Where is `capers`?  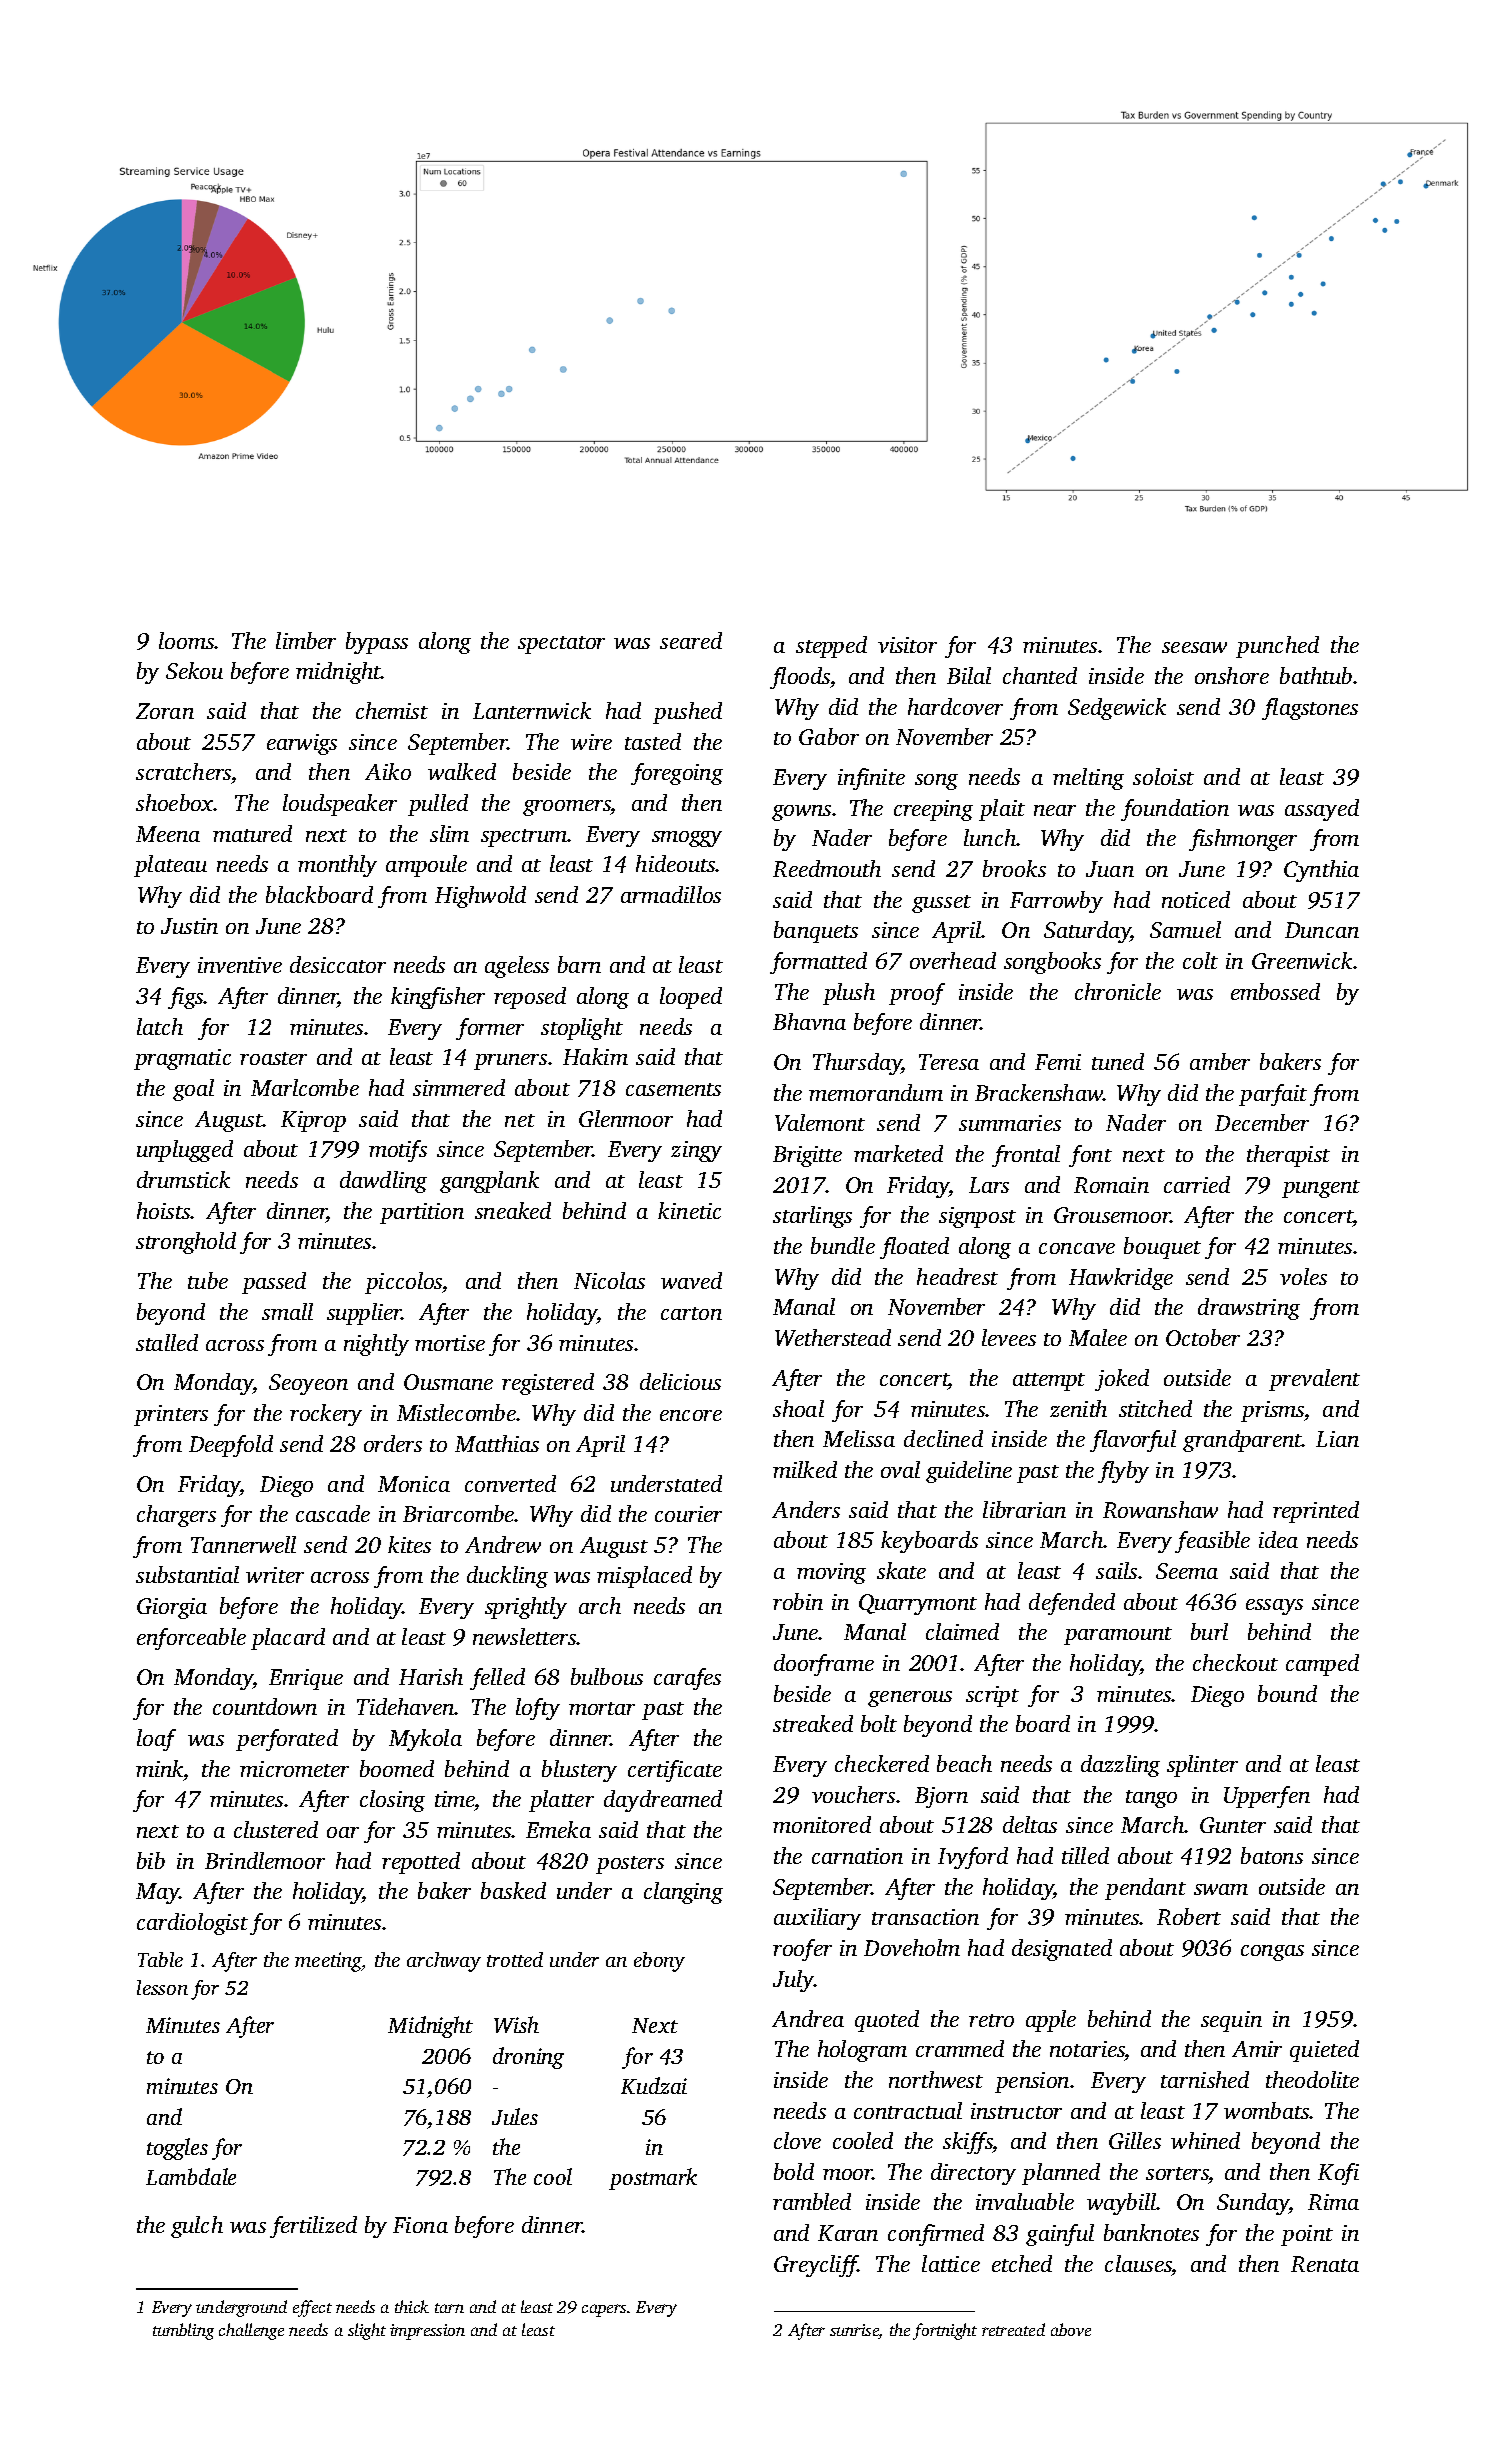
capers is located at coordinates (604, 2310).
